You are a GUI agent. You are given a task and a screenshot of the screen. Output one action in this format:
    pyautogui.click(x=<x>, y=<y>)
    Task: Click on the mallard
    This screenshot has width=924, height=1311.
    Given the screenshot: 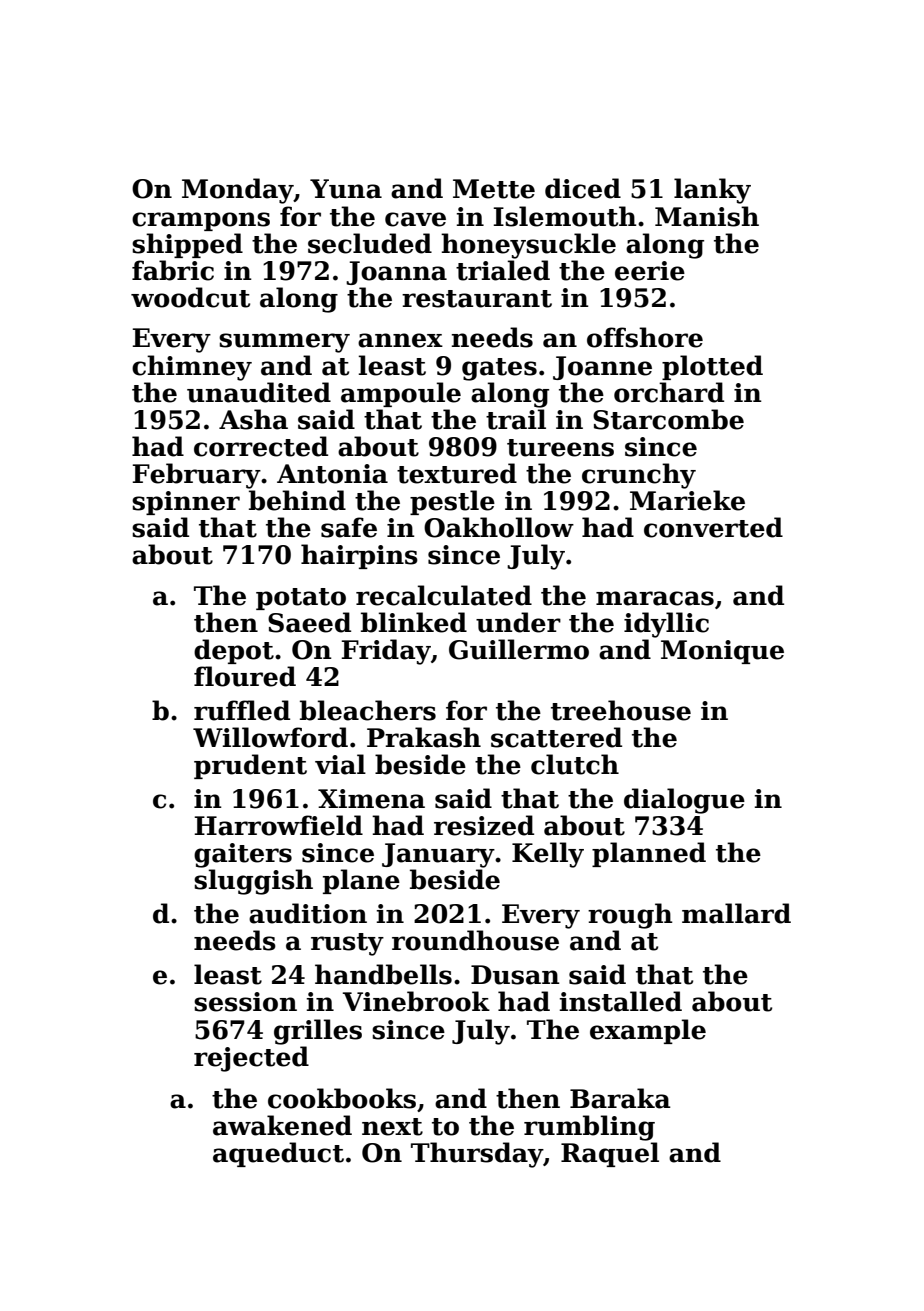 What is the action you would take?
    pyautogui.click(x=736, y=913)
